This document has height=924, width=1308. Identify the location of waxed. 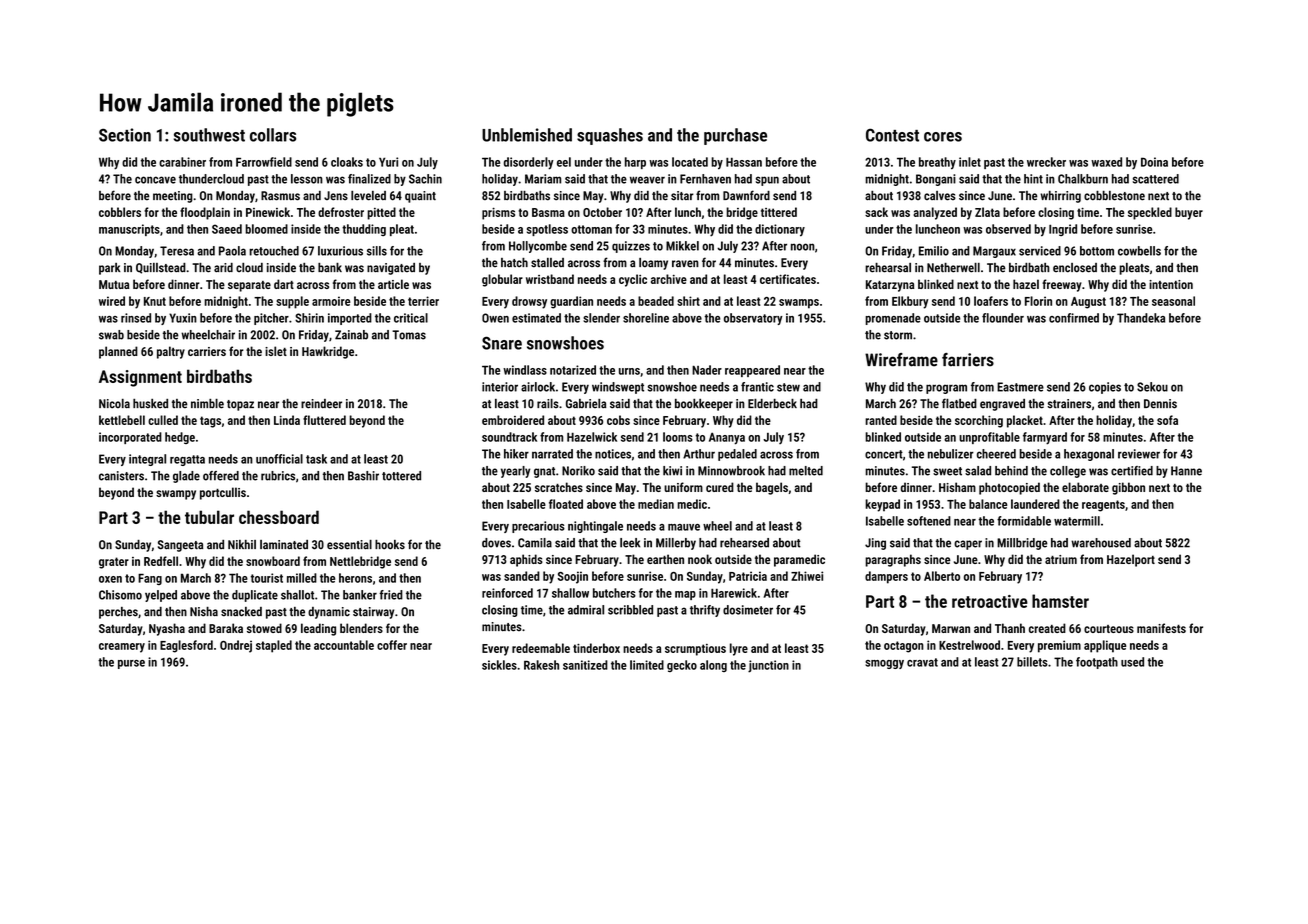
(1106, 162).
